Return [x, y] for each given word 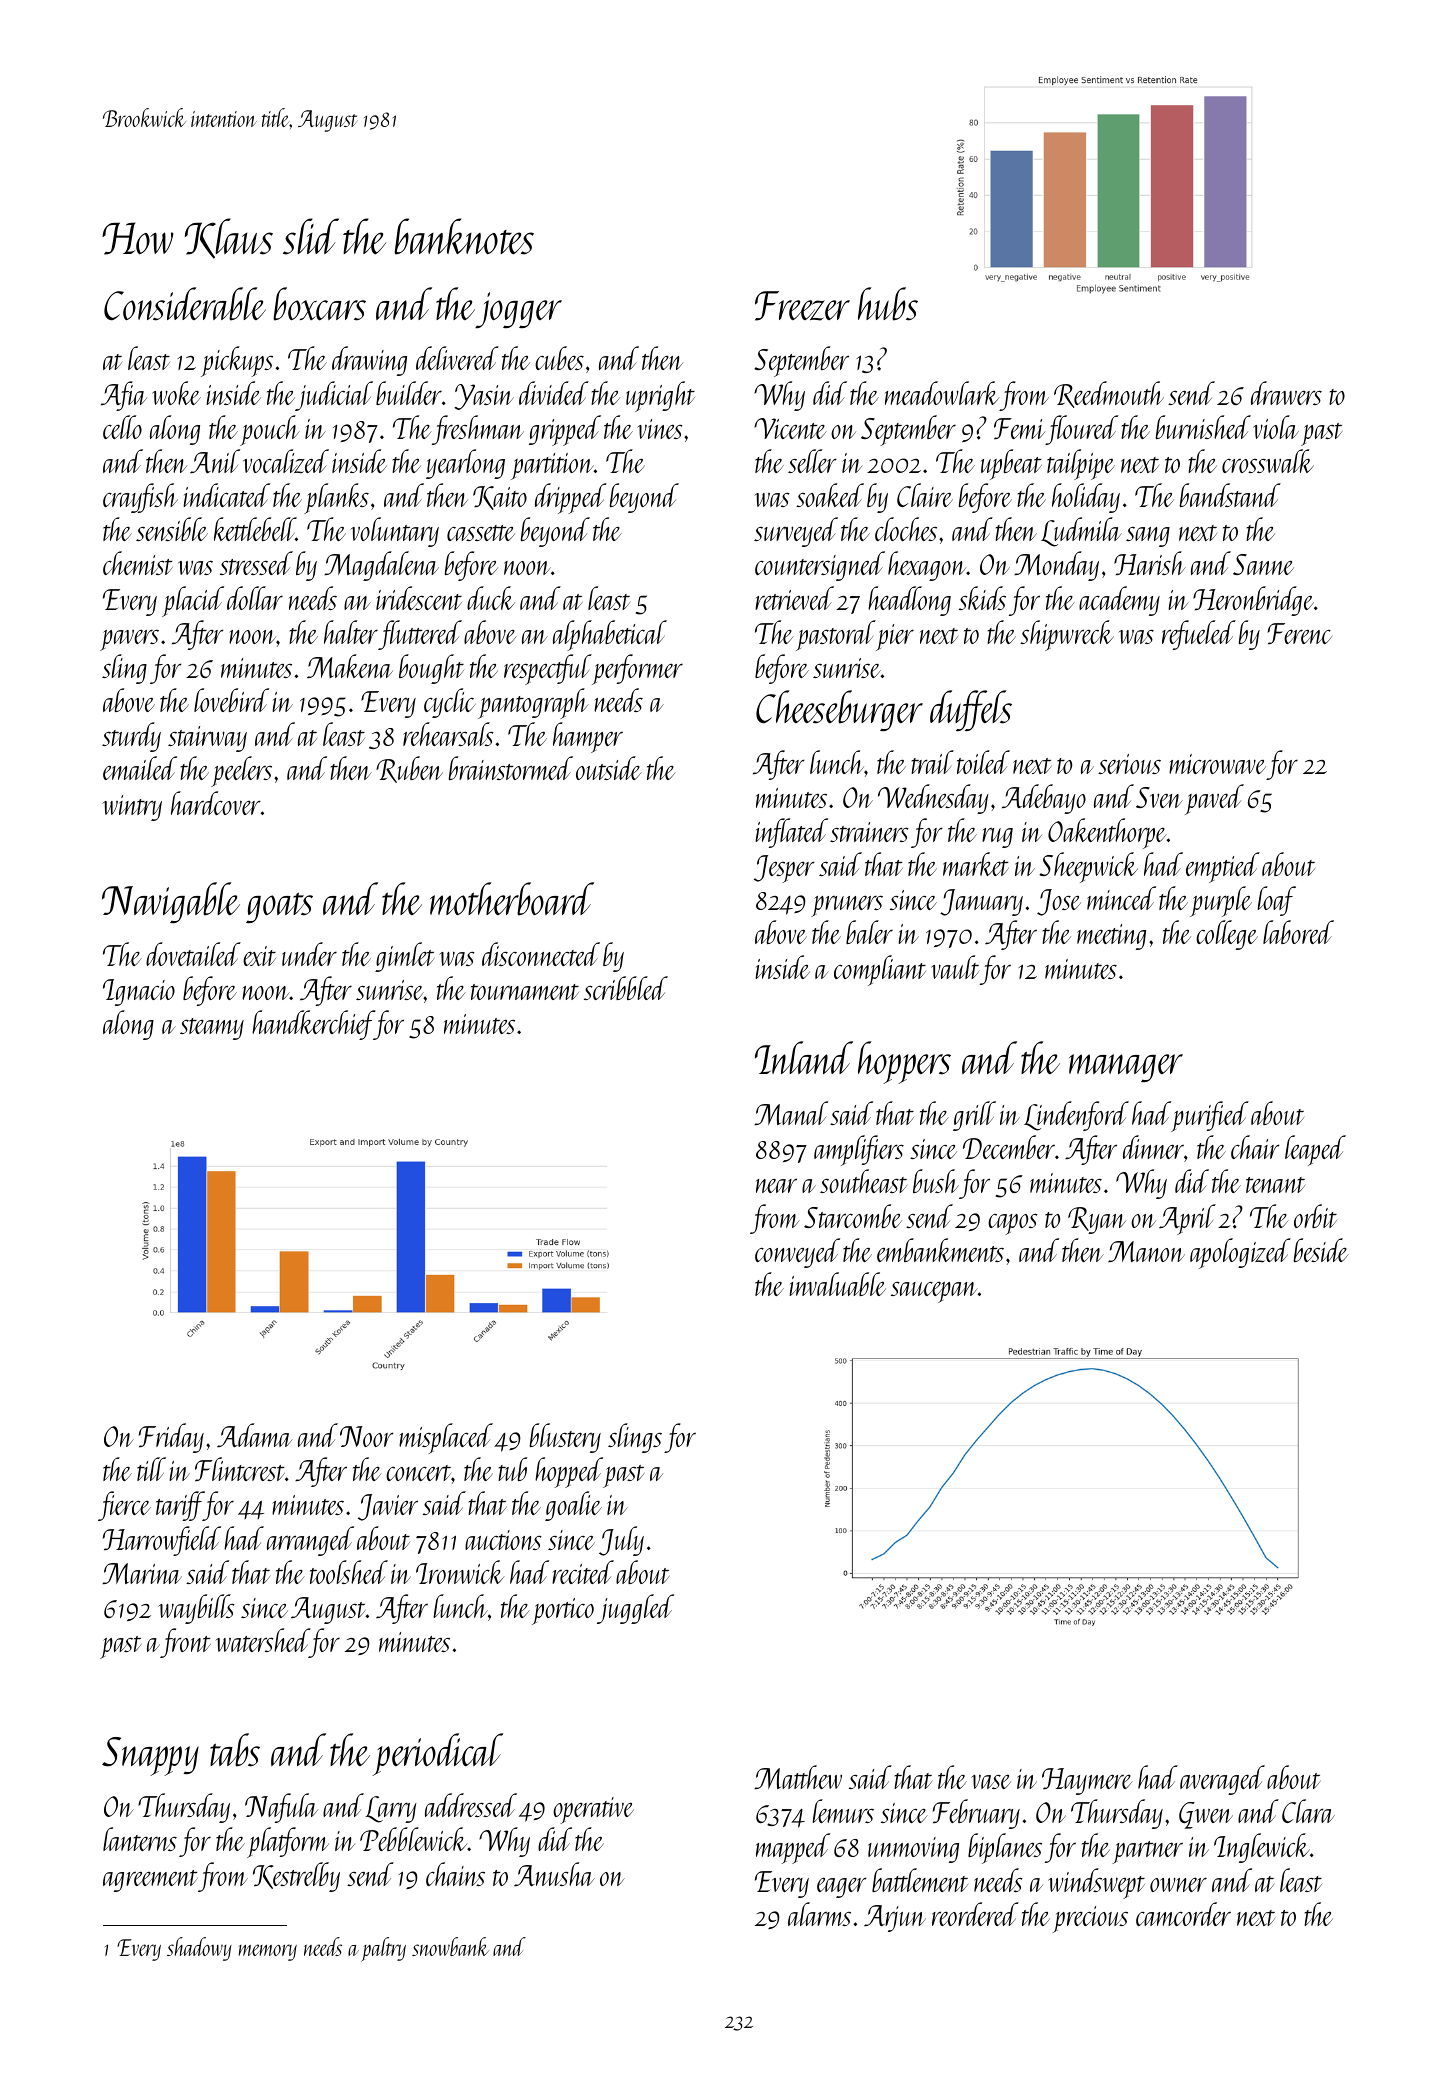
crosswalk [1268, 461]
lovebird [231, 700]
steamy [212, 1029]
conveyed [797, 1253]
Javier [388, 1507]
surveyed [796, 532]
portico [563, 1611]
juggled [635, 1609]
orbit [1315, 1216]
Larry [391, 1809]
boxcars [319, 304]
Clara [1308, 1811]
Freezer [802, 306]
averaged [1222, 1780]
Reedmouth [1109, 394]
